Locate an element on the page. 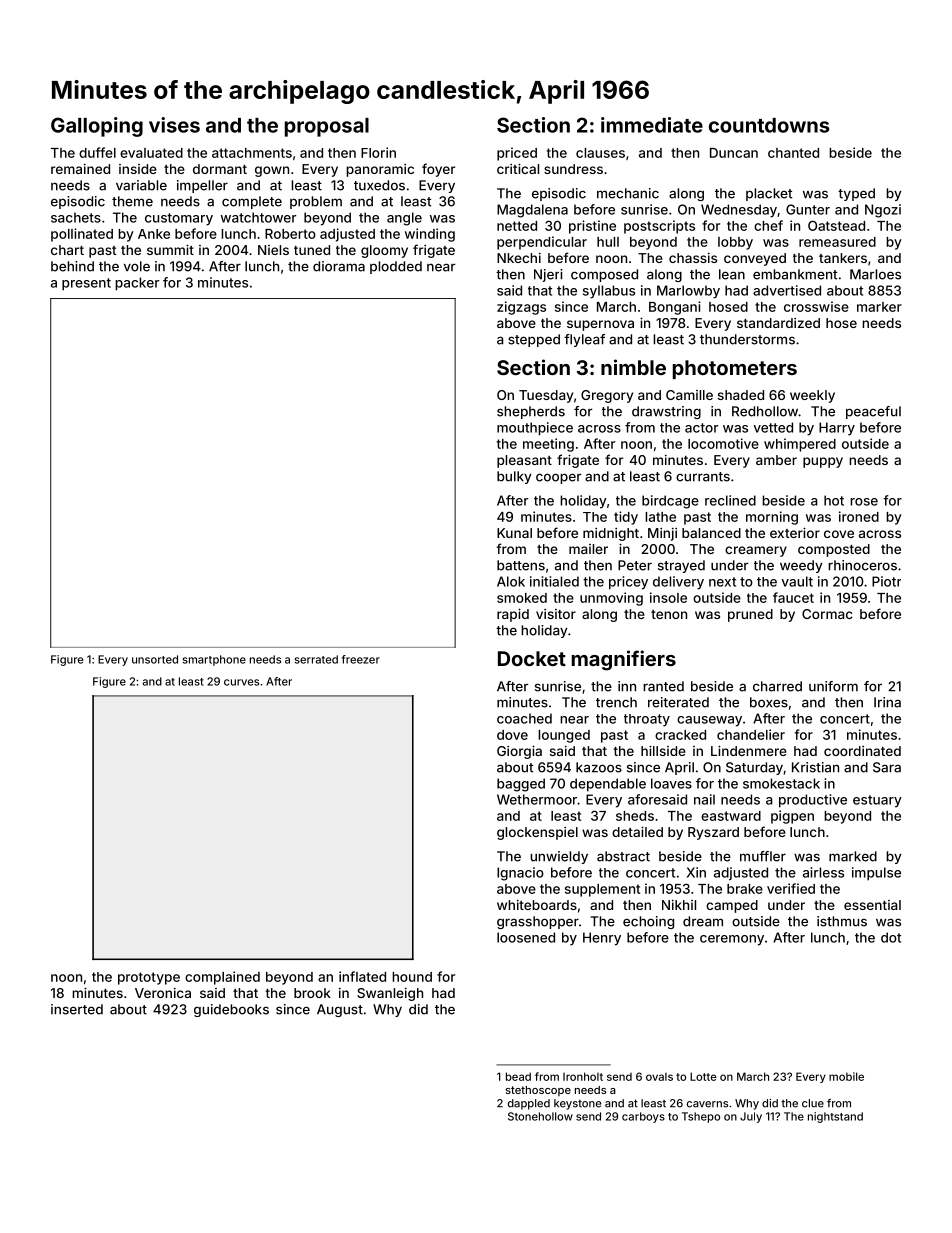 The image size is (952, 1233). unsorted is located at coordinates (155, 659).
